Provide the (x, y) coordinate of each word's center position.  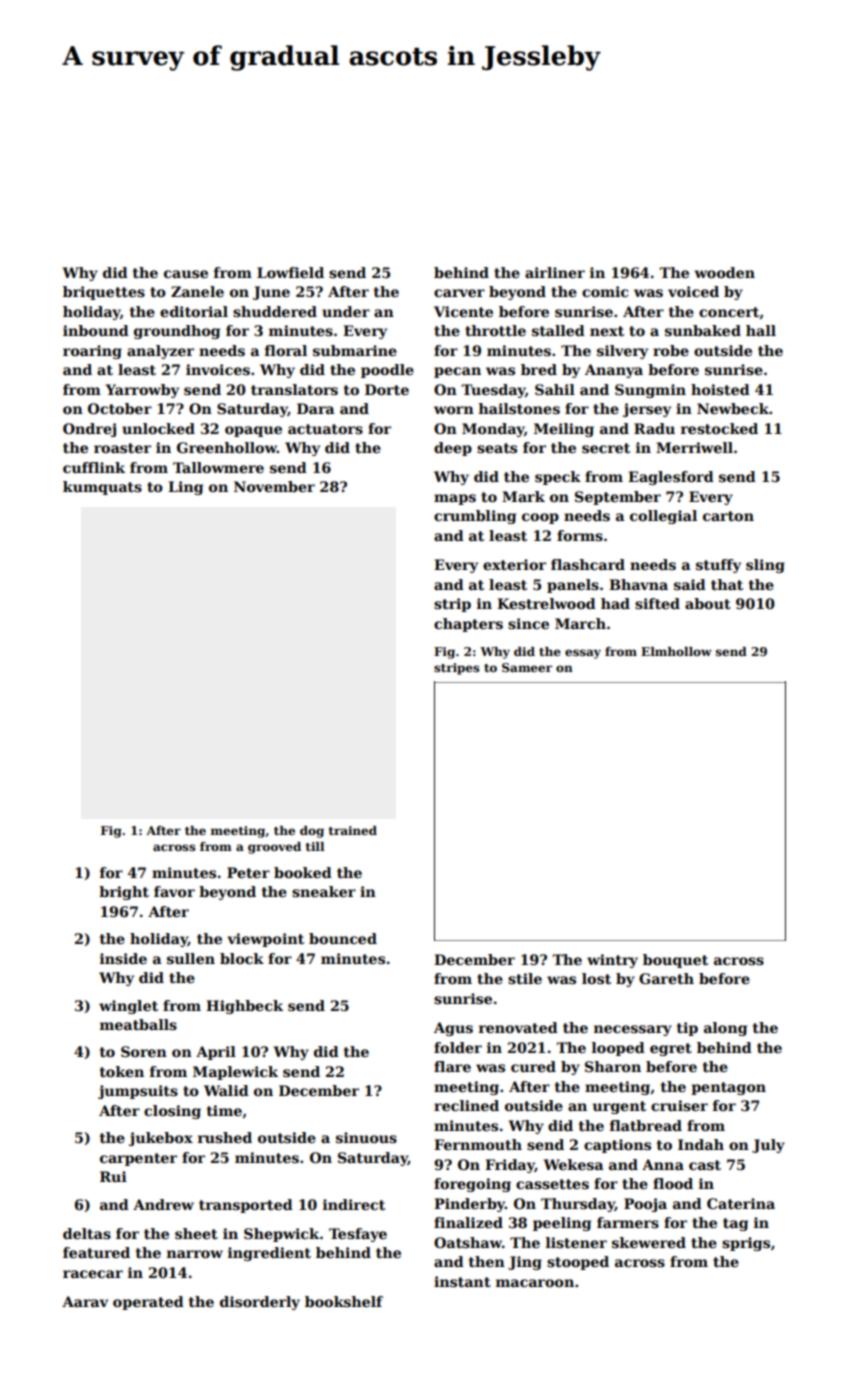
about (708, 603)
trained (352, 830)
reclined (466, 1105)
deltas (87, 1233)
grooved (274, 848)
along (725, 1029)
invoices (218, 369)
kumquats (102, 488)
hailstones (519, 408)
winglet (128, 1007)
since (528, 623)
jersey (647, 410)
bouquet (675, 961)
